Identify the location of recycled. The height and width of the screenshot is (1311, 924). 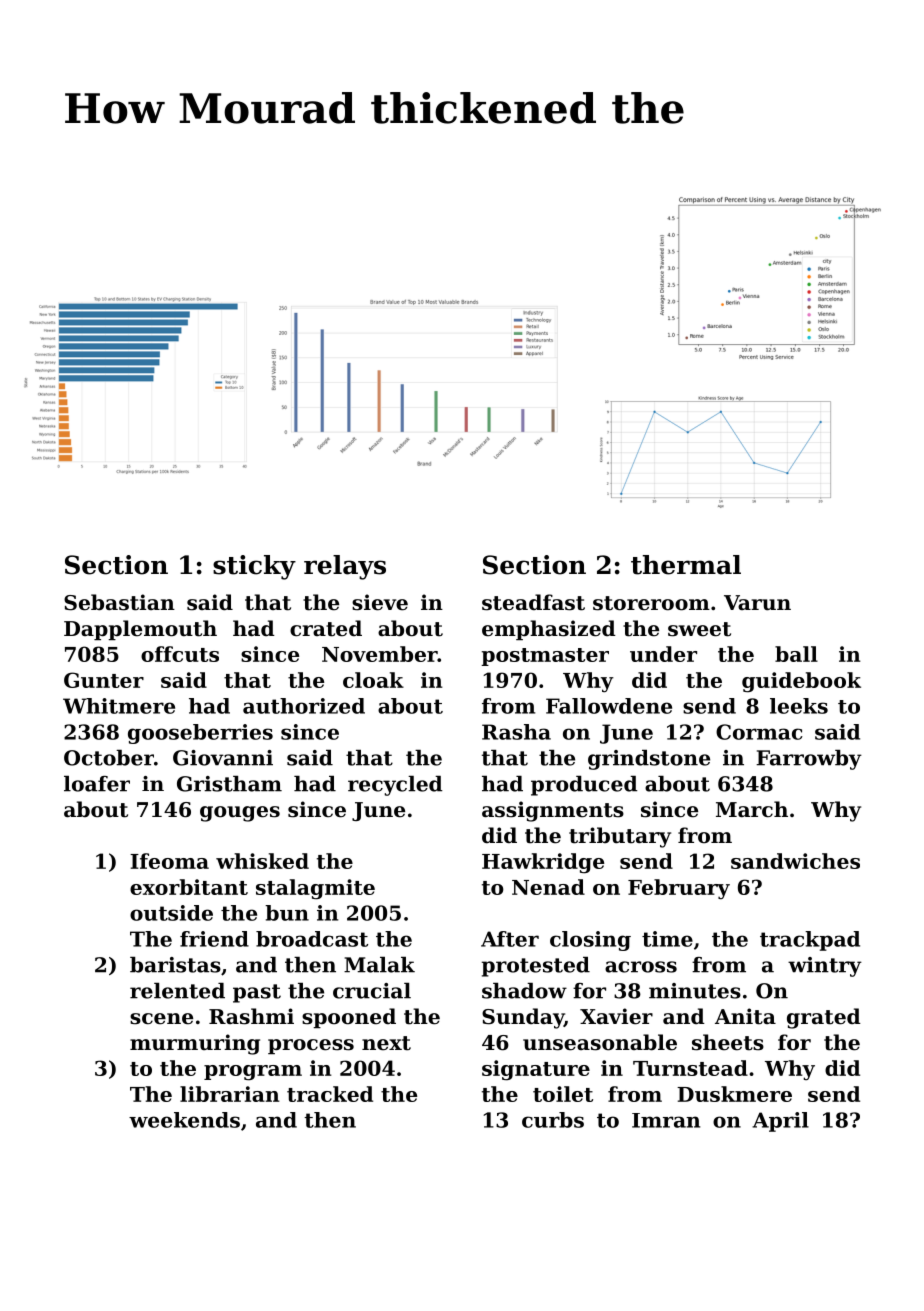
(395, 786).
